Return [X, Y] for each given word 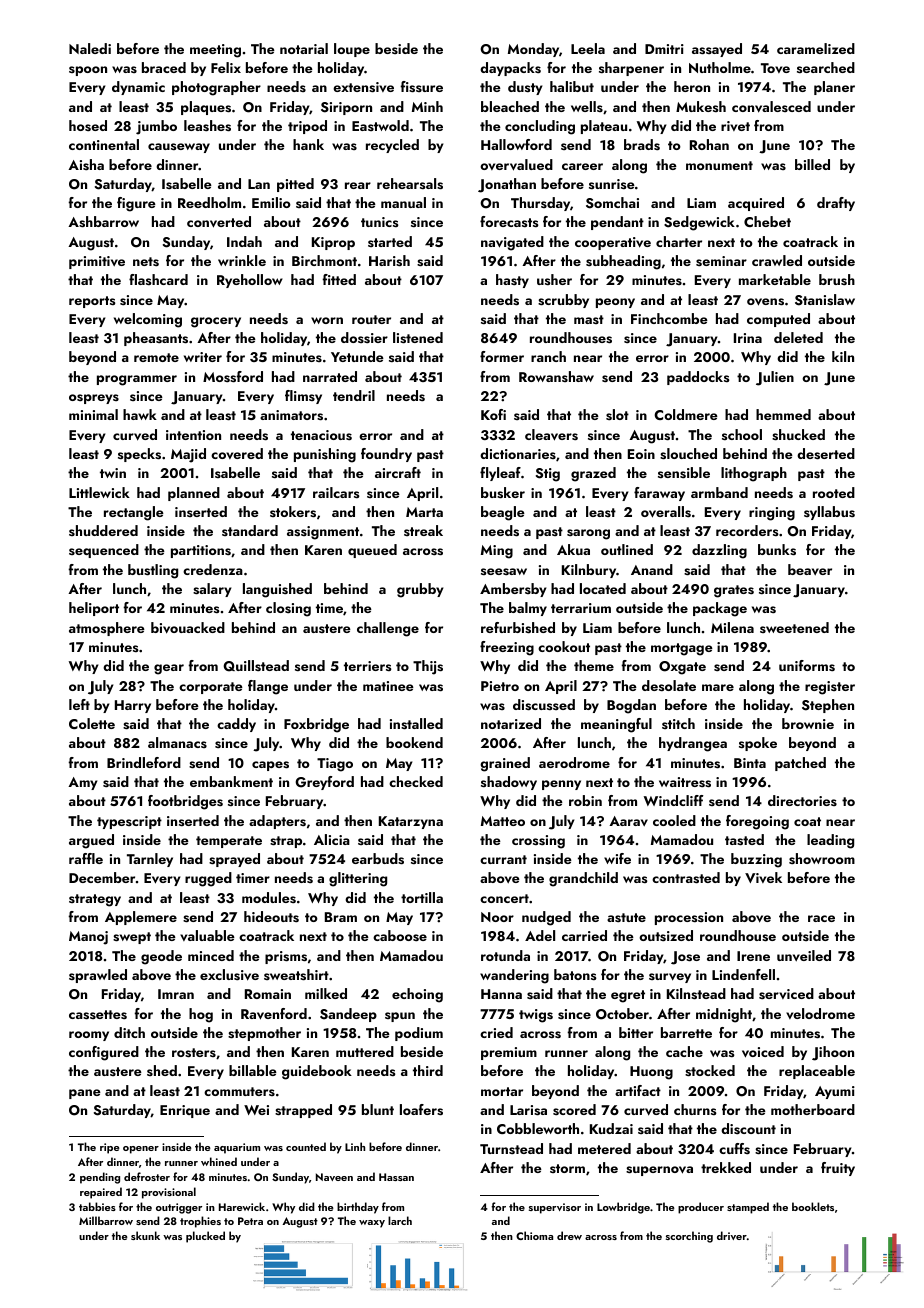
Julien [775, 378]
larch [400, 1220]
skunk [145, 1235]
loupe [352, 50]
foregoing [757, 822]
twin [113, 473]
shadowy [509, 783]
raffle [86, 858]
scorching [689, 1237]
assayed [717, 50]
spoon [88, 71]
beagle [503, 513]
